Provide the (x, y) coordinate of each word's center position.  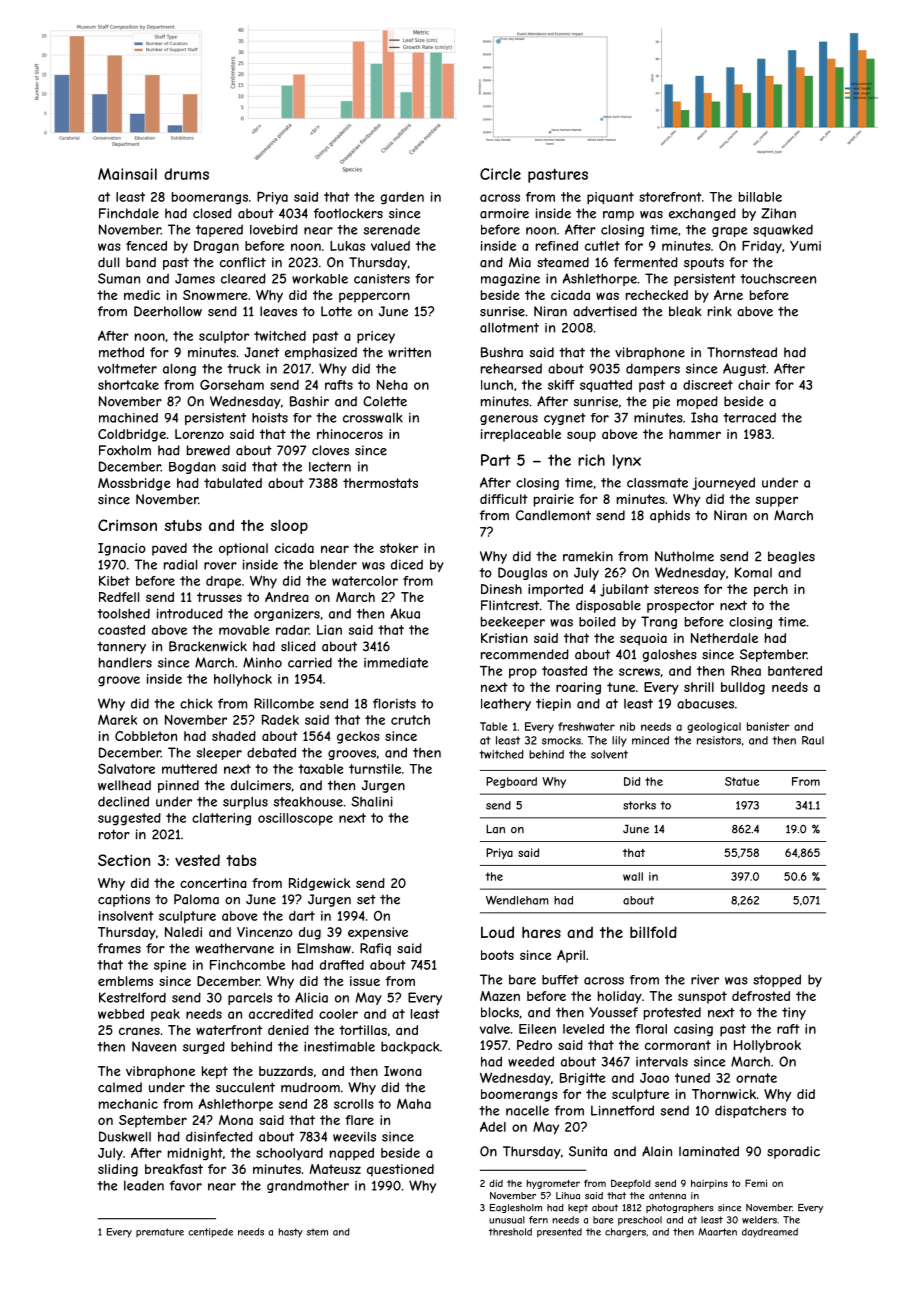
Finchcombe (247, 965)
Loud (497, 932)
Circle (500, 174)
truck (243, 369)
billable (760, 197)
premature (160, 1232)
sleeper (219, 754)
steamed (563, 262)
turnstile (375, 769)
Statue (742, 781)
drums (186, 174)
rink (720, 311)
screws (639, 672)
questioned (400, 1170)
